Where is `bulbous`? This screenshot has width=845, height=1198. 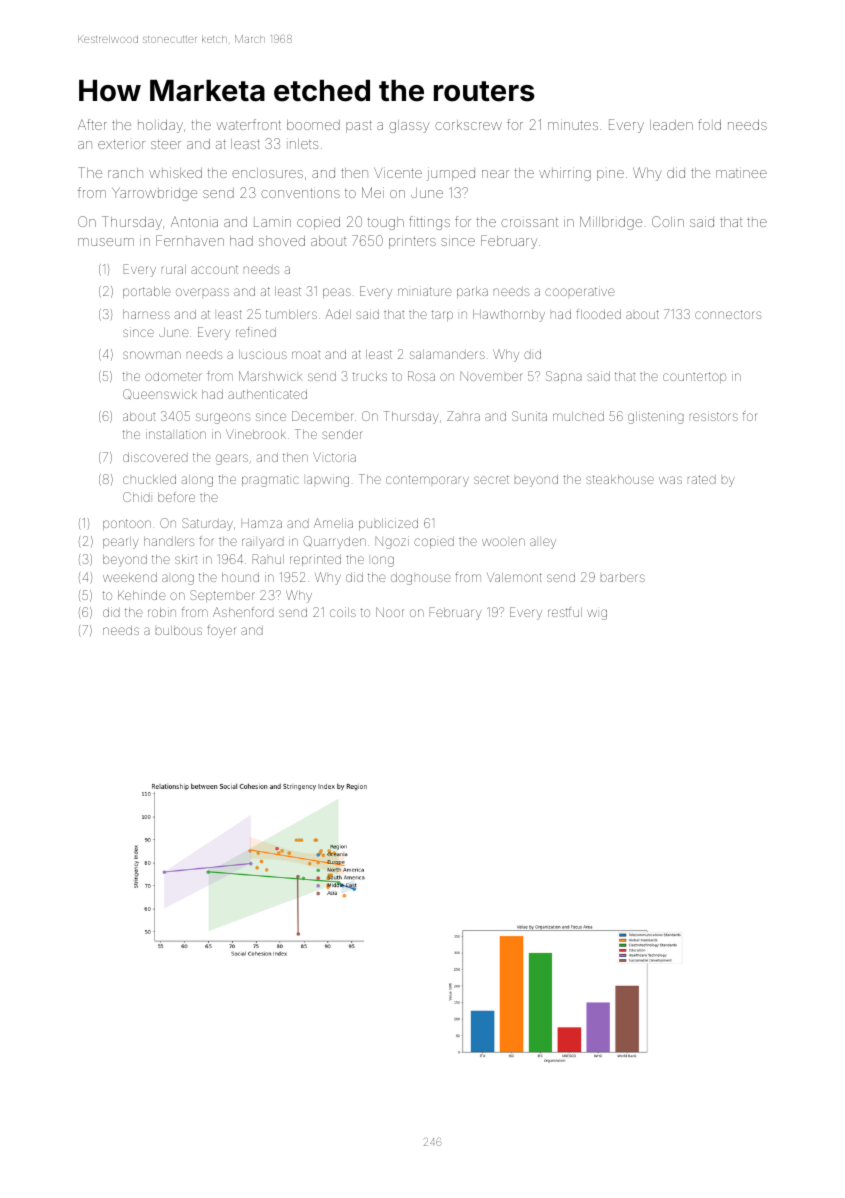 bulbous is located at coordinates (179, 630).
